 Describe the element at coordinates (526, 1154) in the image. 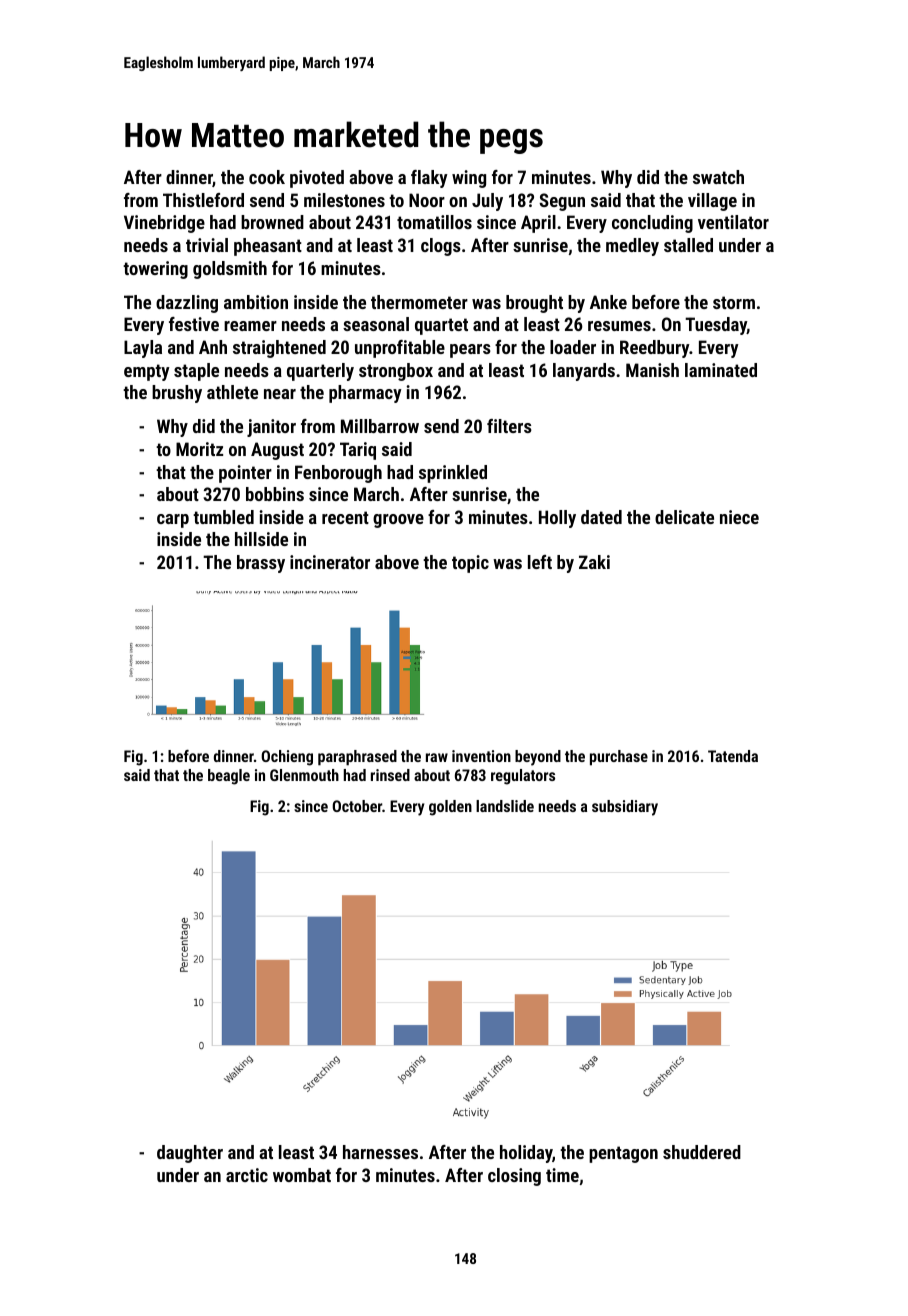

I see `holiday` at that location.
